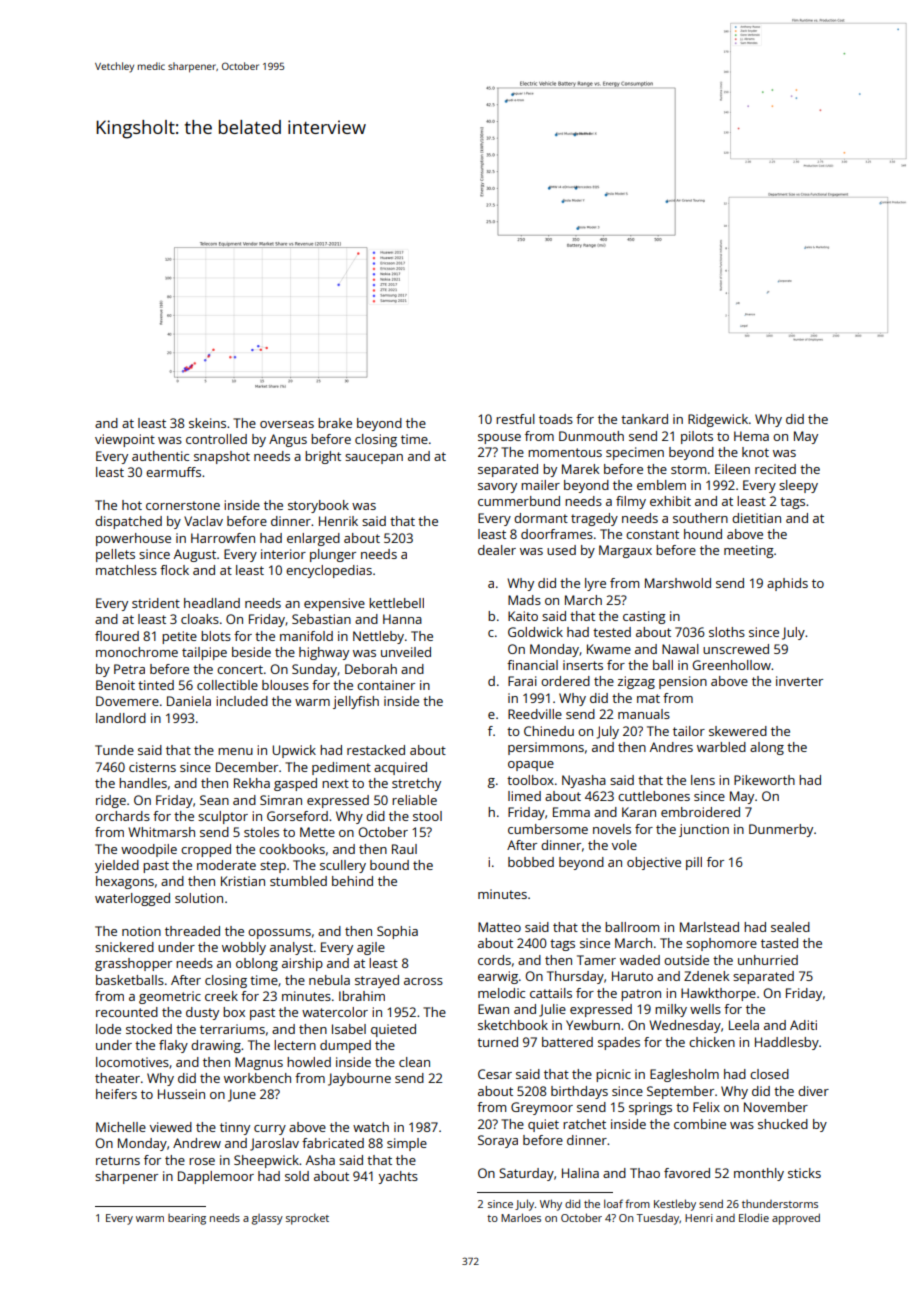  What do you see at coordinates (374, 459) in the image?
I see `saucepan` at bounding box center [374, 459].
